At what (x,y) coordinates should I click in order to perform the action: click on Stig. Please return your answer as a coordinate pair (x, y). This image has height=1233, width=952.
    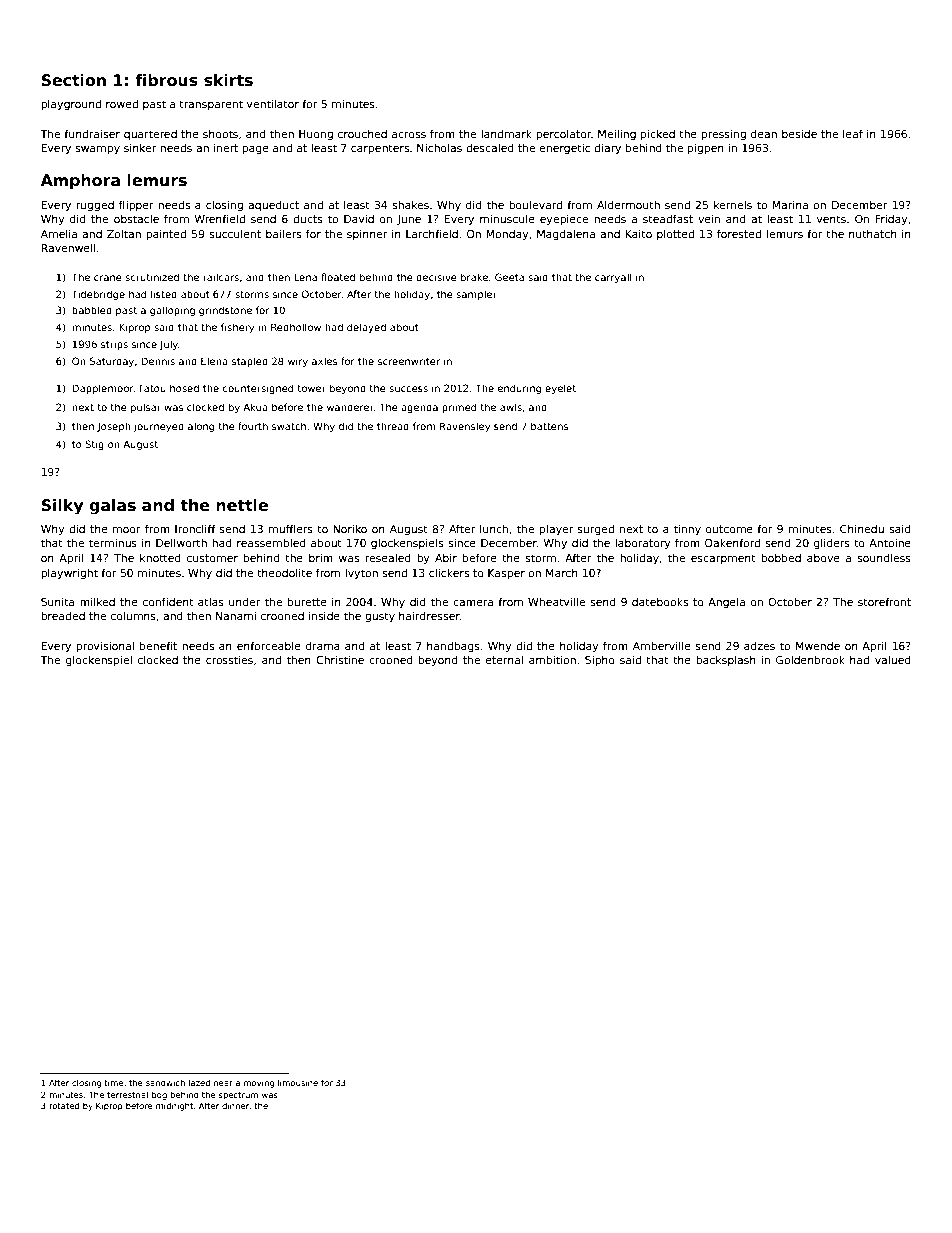
    Looking at the image, I should click on (94, 445).
